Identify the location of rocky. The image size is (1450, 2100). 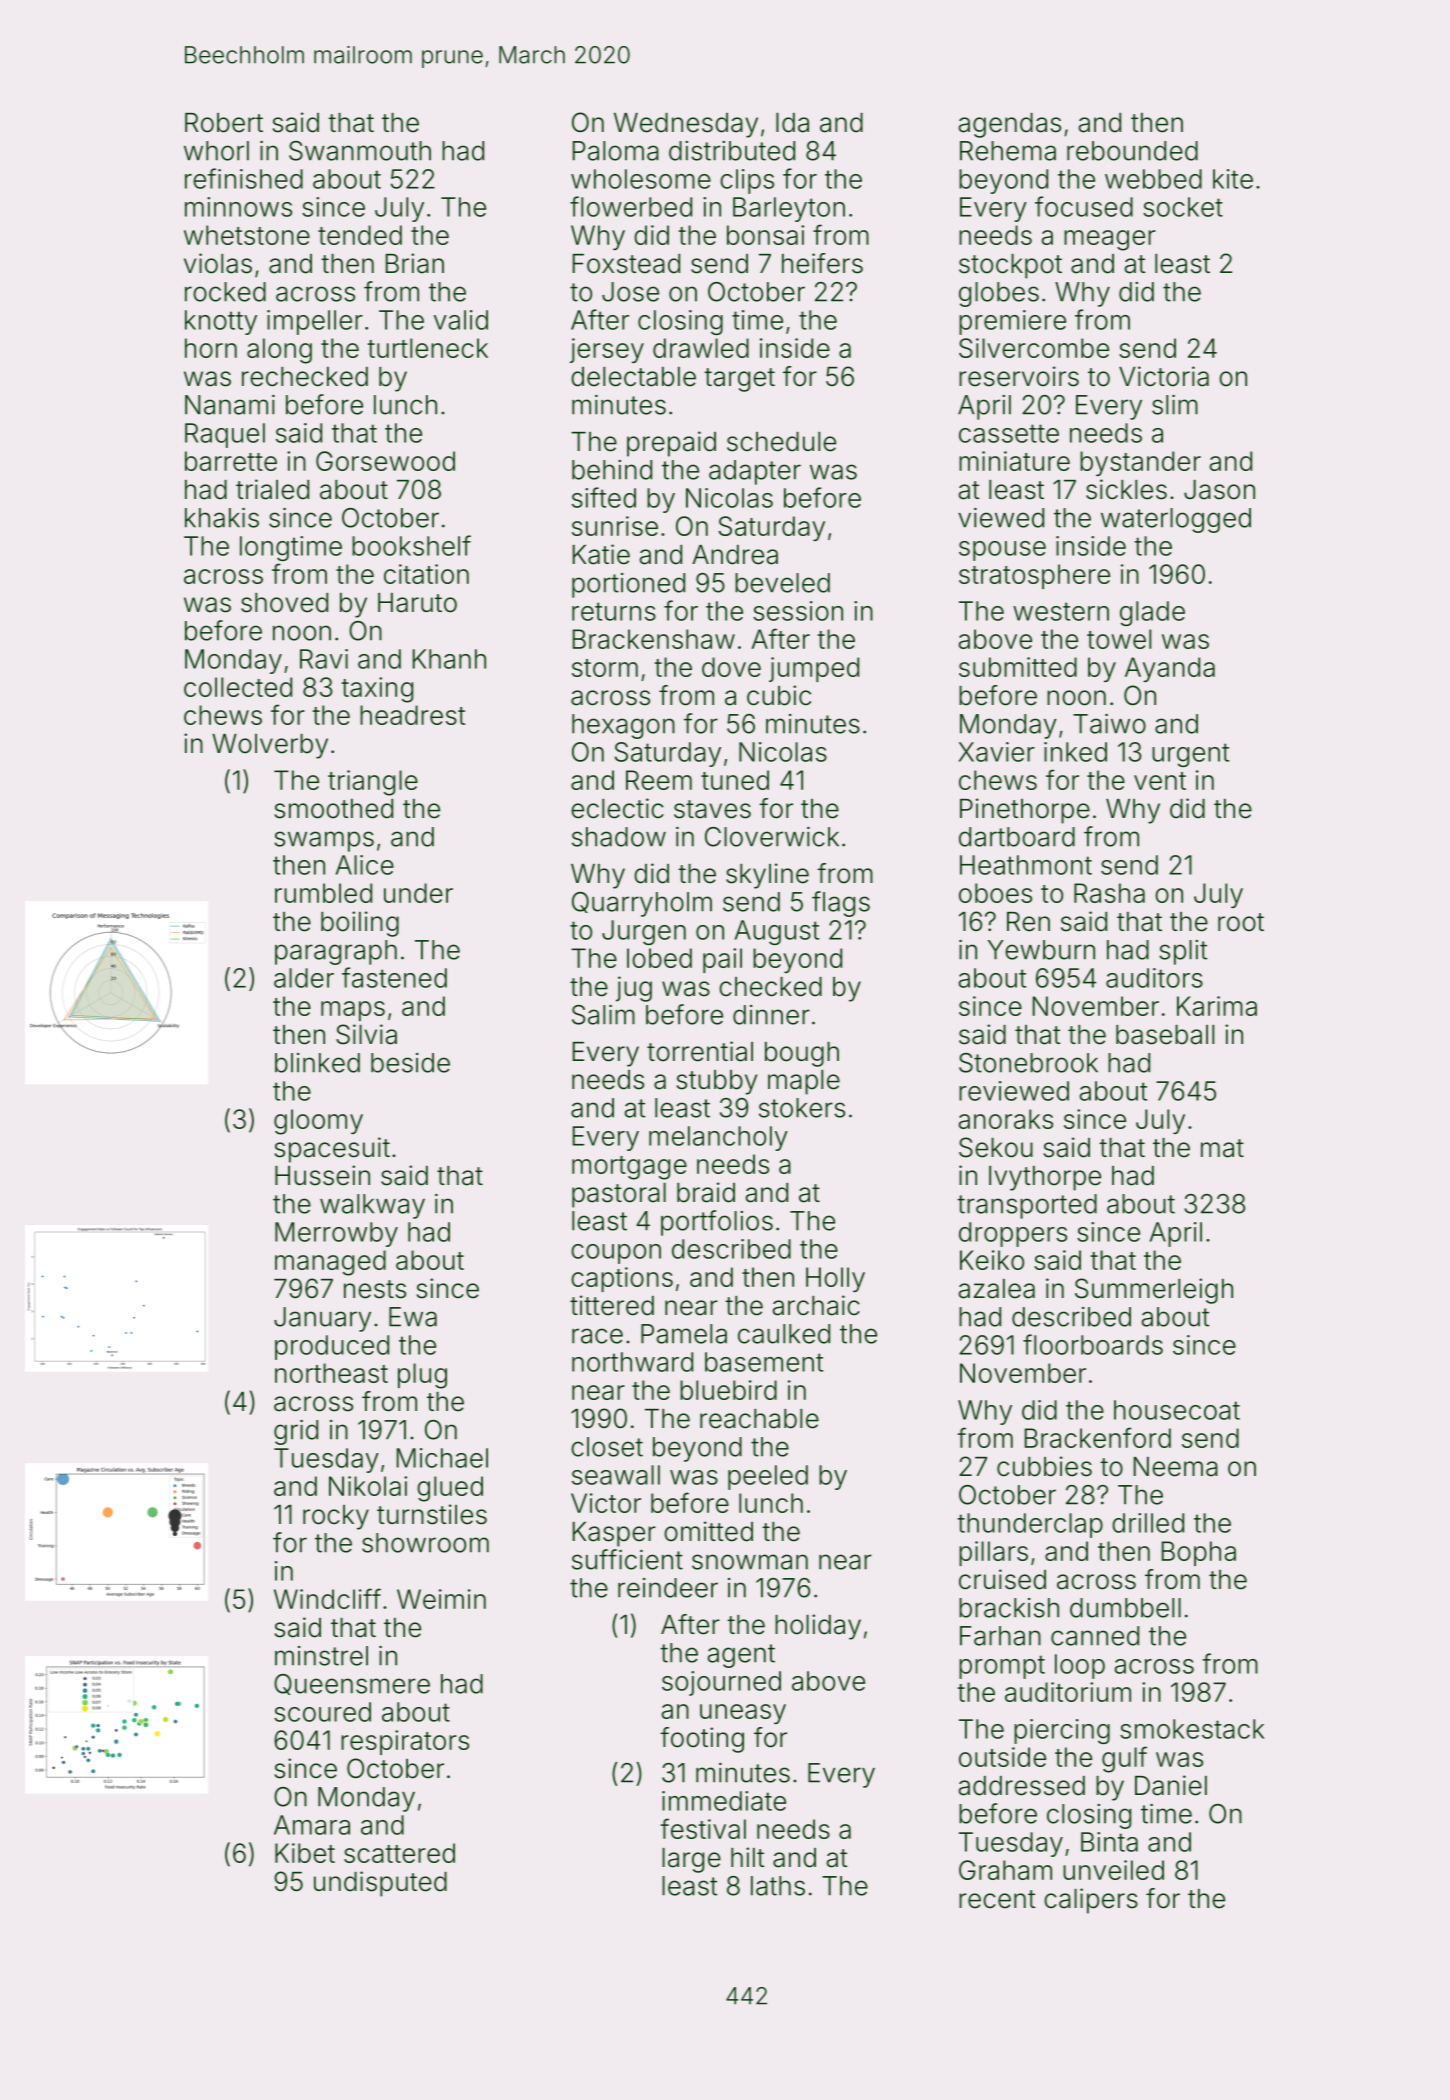
(336, 1517).
